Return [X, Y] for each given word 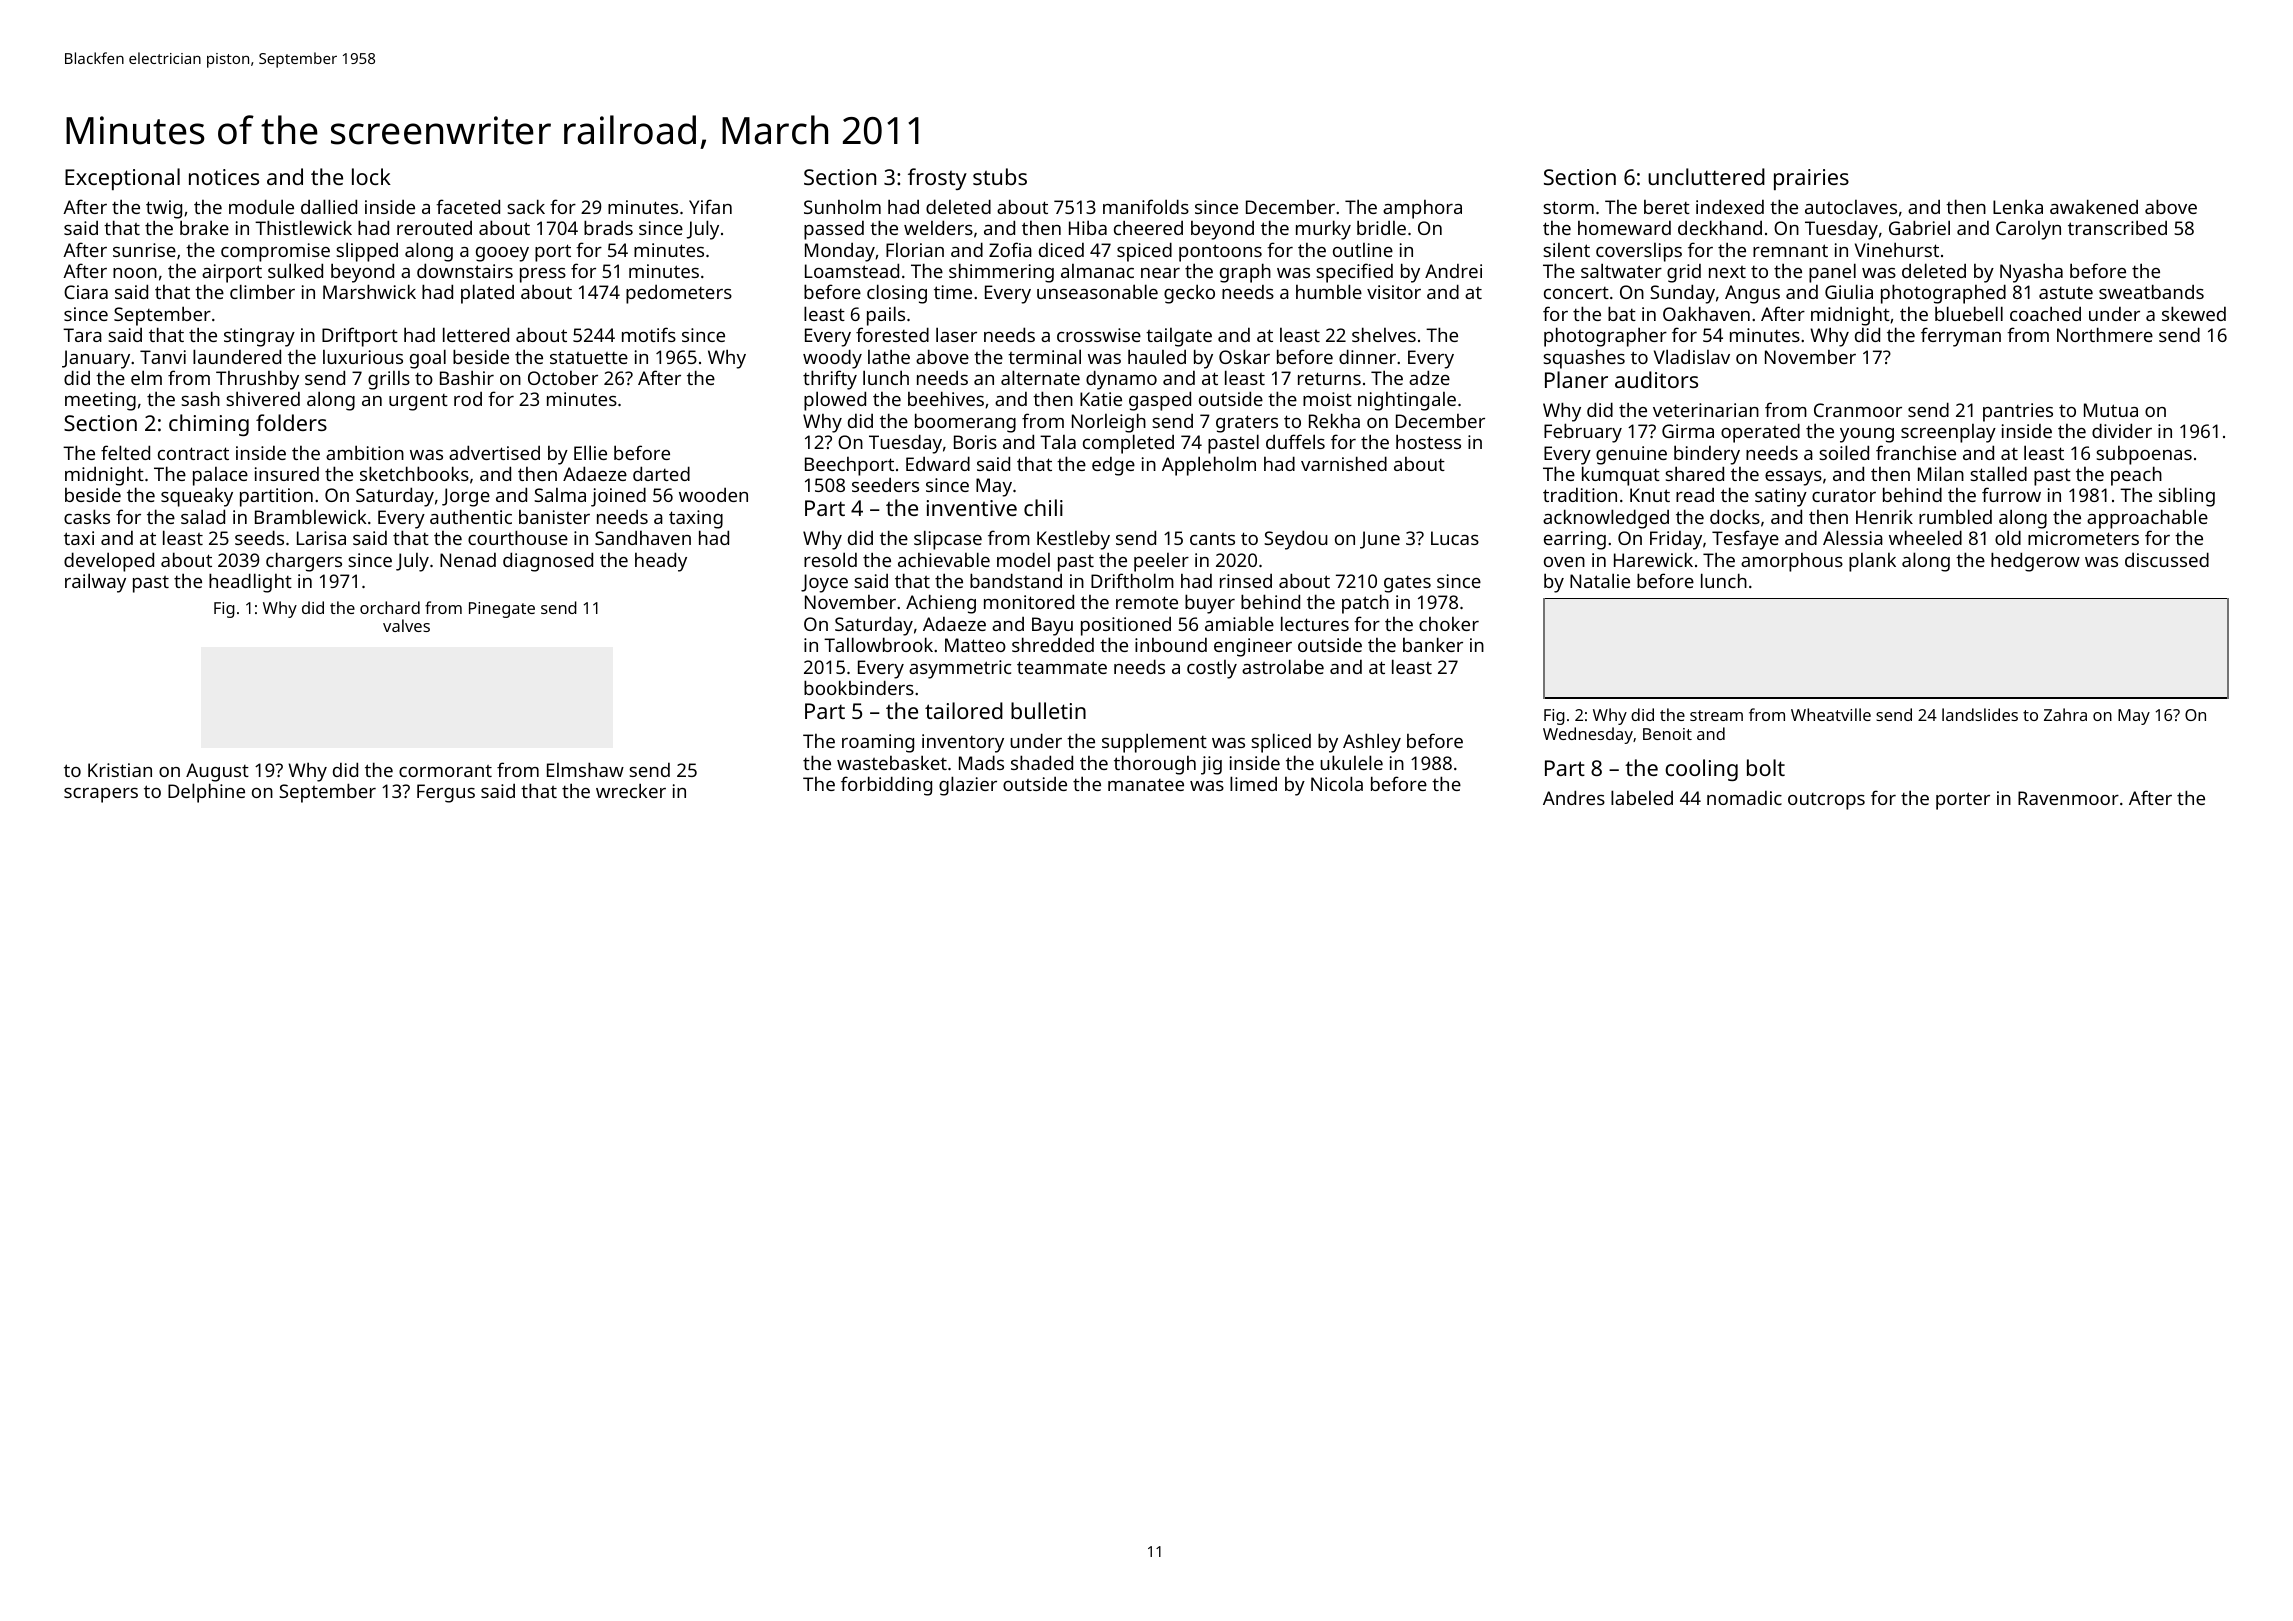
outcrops [1826, 801]
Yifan [710, 206]
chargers [304, 562]
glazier [968, 786]
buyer [1210, 604]
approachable [2147, 519]
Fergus [446, 793]
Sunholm [842, 207]
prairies [1811, 179]
